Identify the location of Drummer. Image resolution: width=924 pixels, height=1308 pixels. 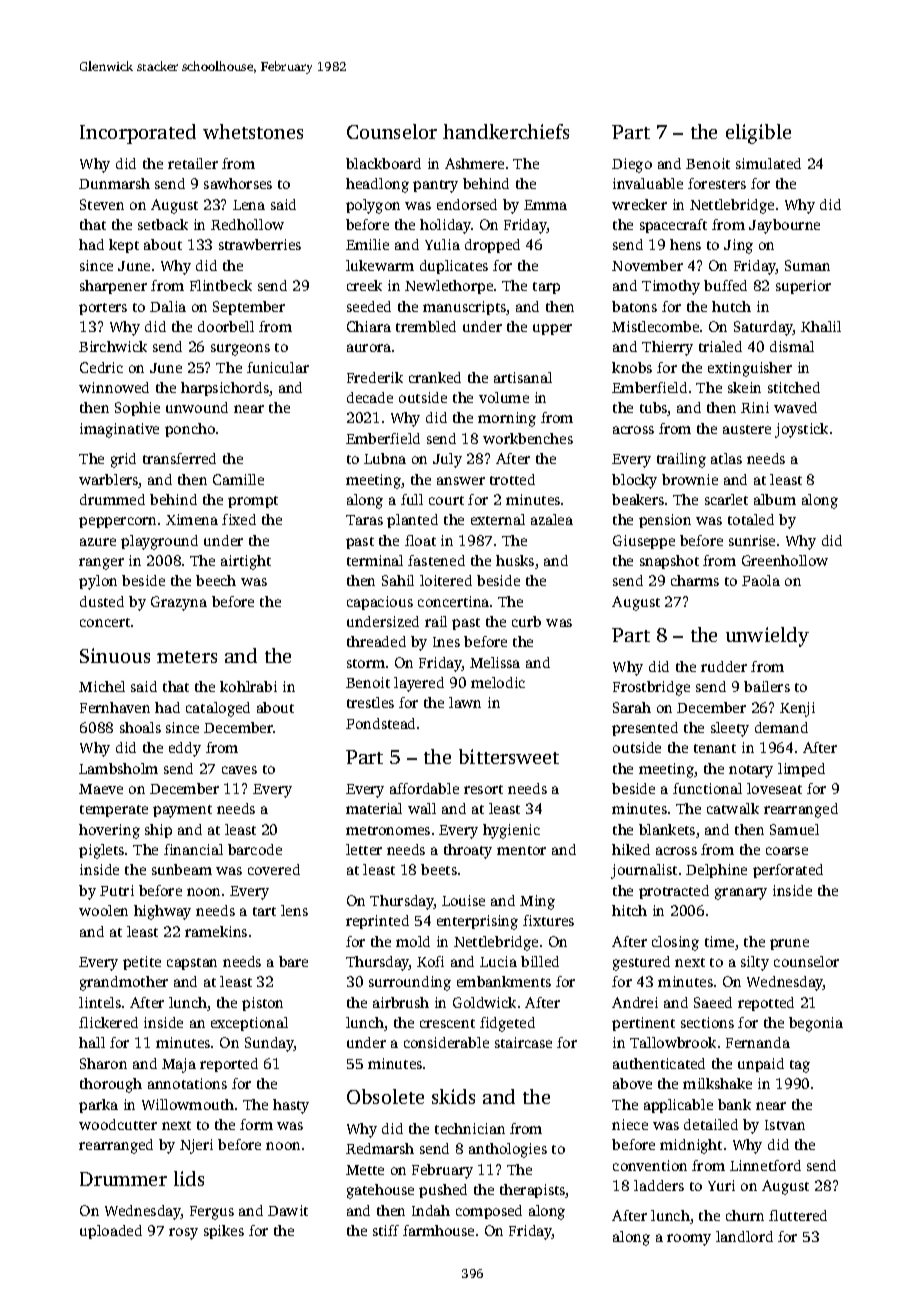
(123, 1179).
